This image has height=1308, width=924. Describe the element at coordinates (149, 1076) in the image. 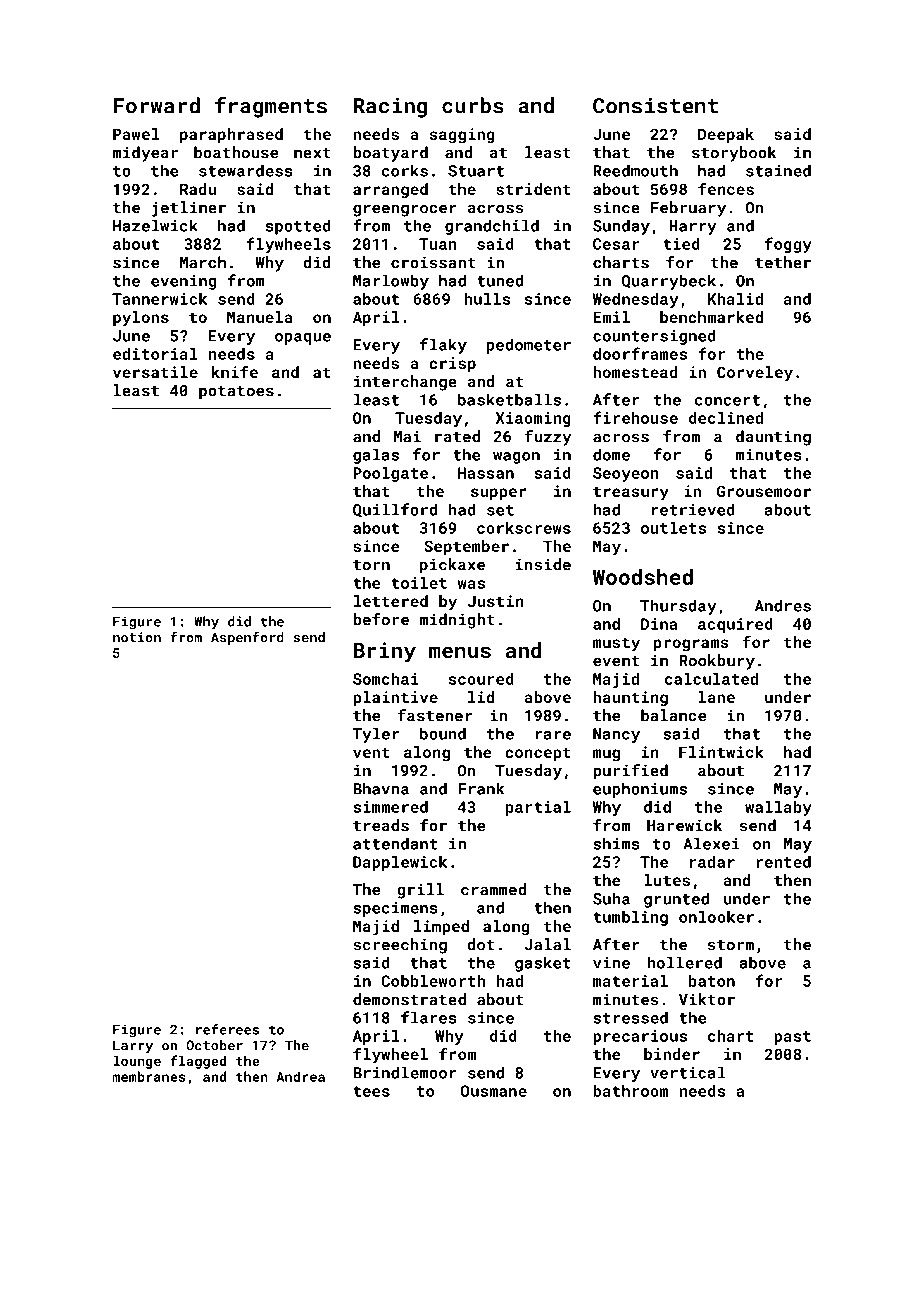

I see `membranes` at that location.
